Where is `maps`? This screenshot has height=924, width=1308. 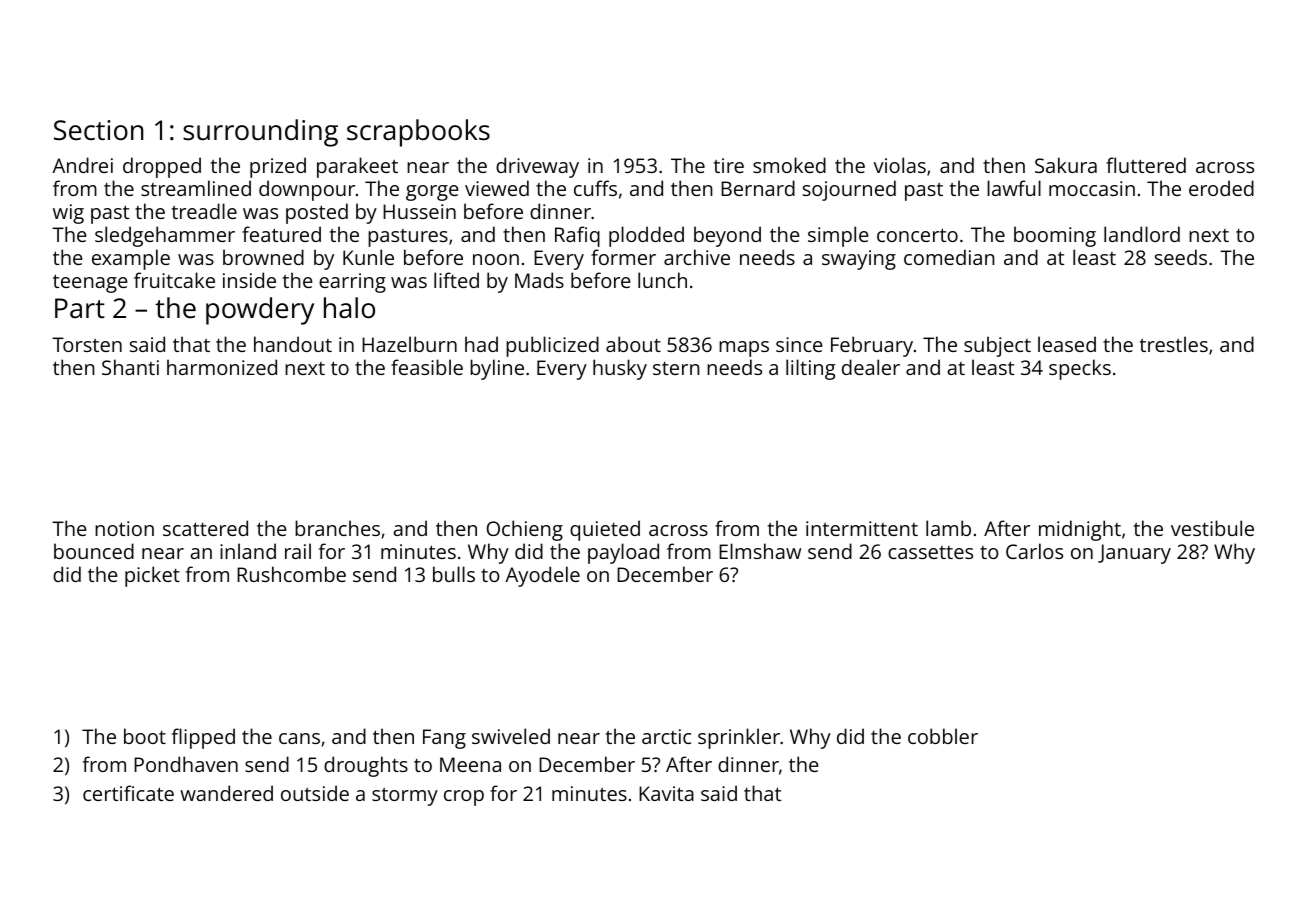 maps is located at coordinates (744, 349).
